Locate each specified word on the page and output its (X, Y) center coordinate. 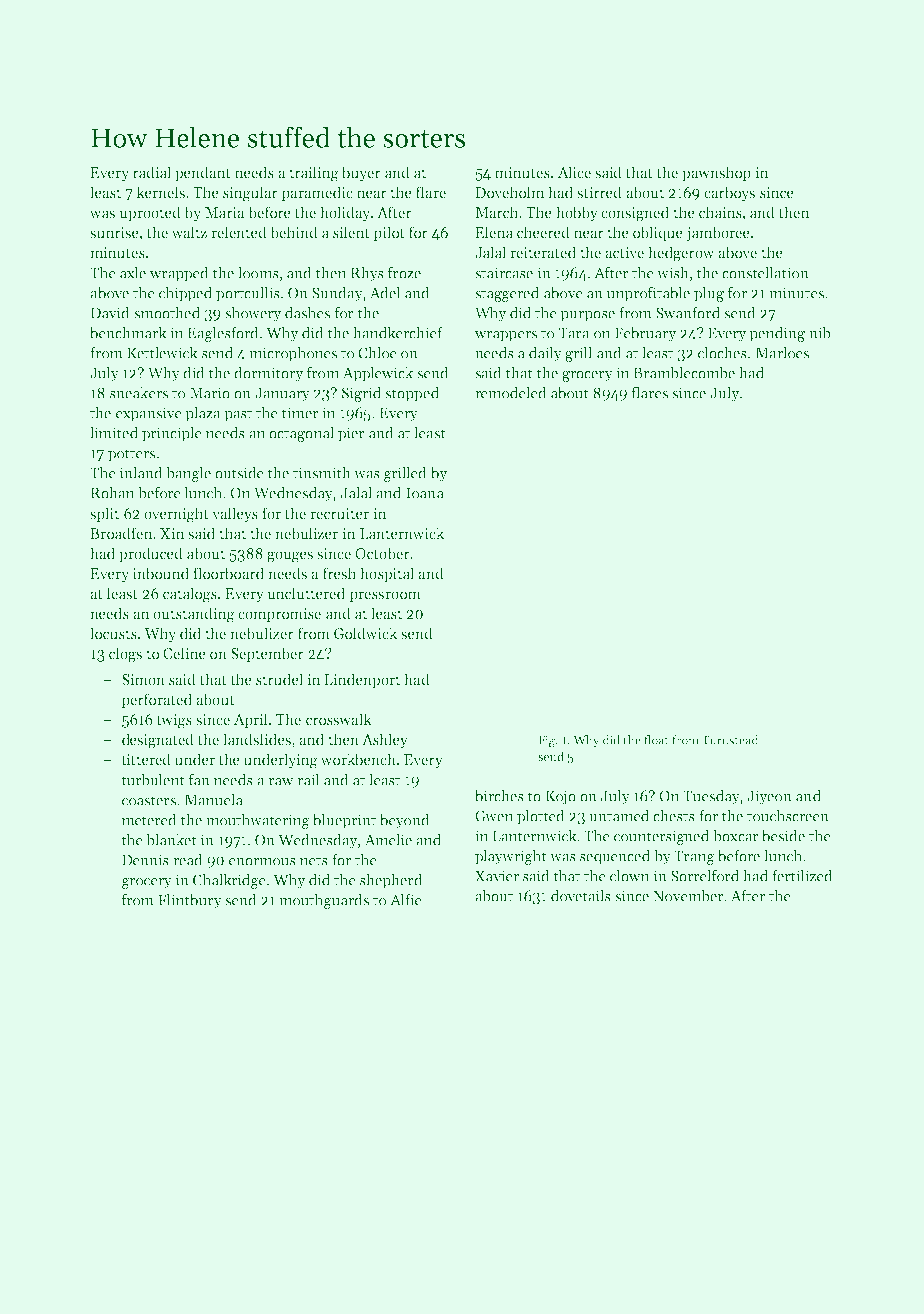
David (110, 313)
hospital (387, 574)
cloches (722, 353)
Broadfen (121, 533)
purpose (587, 316)
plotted (541, 817)
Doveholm (510, 192)
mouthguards (324, 901)
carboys (729, 193)
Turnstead (730, 740)
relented (239, 232)
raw (281, 782)
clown (630, 876)
